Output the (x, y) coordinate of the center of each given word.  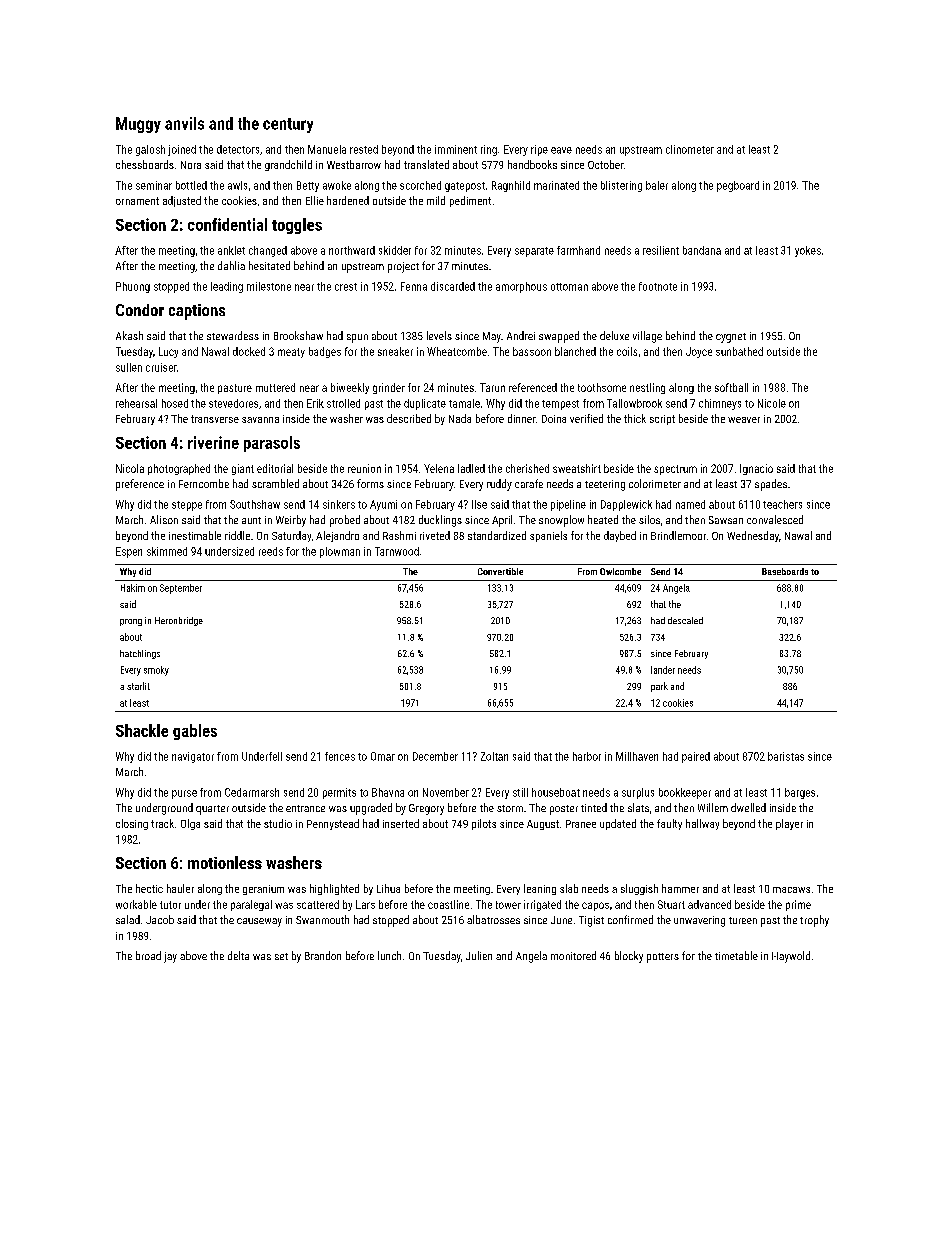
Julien (479, 955)
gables (195, 732)
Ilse (479, 504)
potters (663, 958)
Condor (140, 310)
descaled (685, 620)
